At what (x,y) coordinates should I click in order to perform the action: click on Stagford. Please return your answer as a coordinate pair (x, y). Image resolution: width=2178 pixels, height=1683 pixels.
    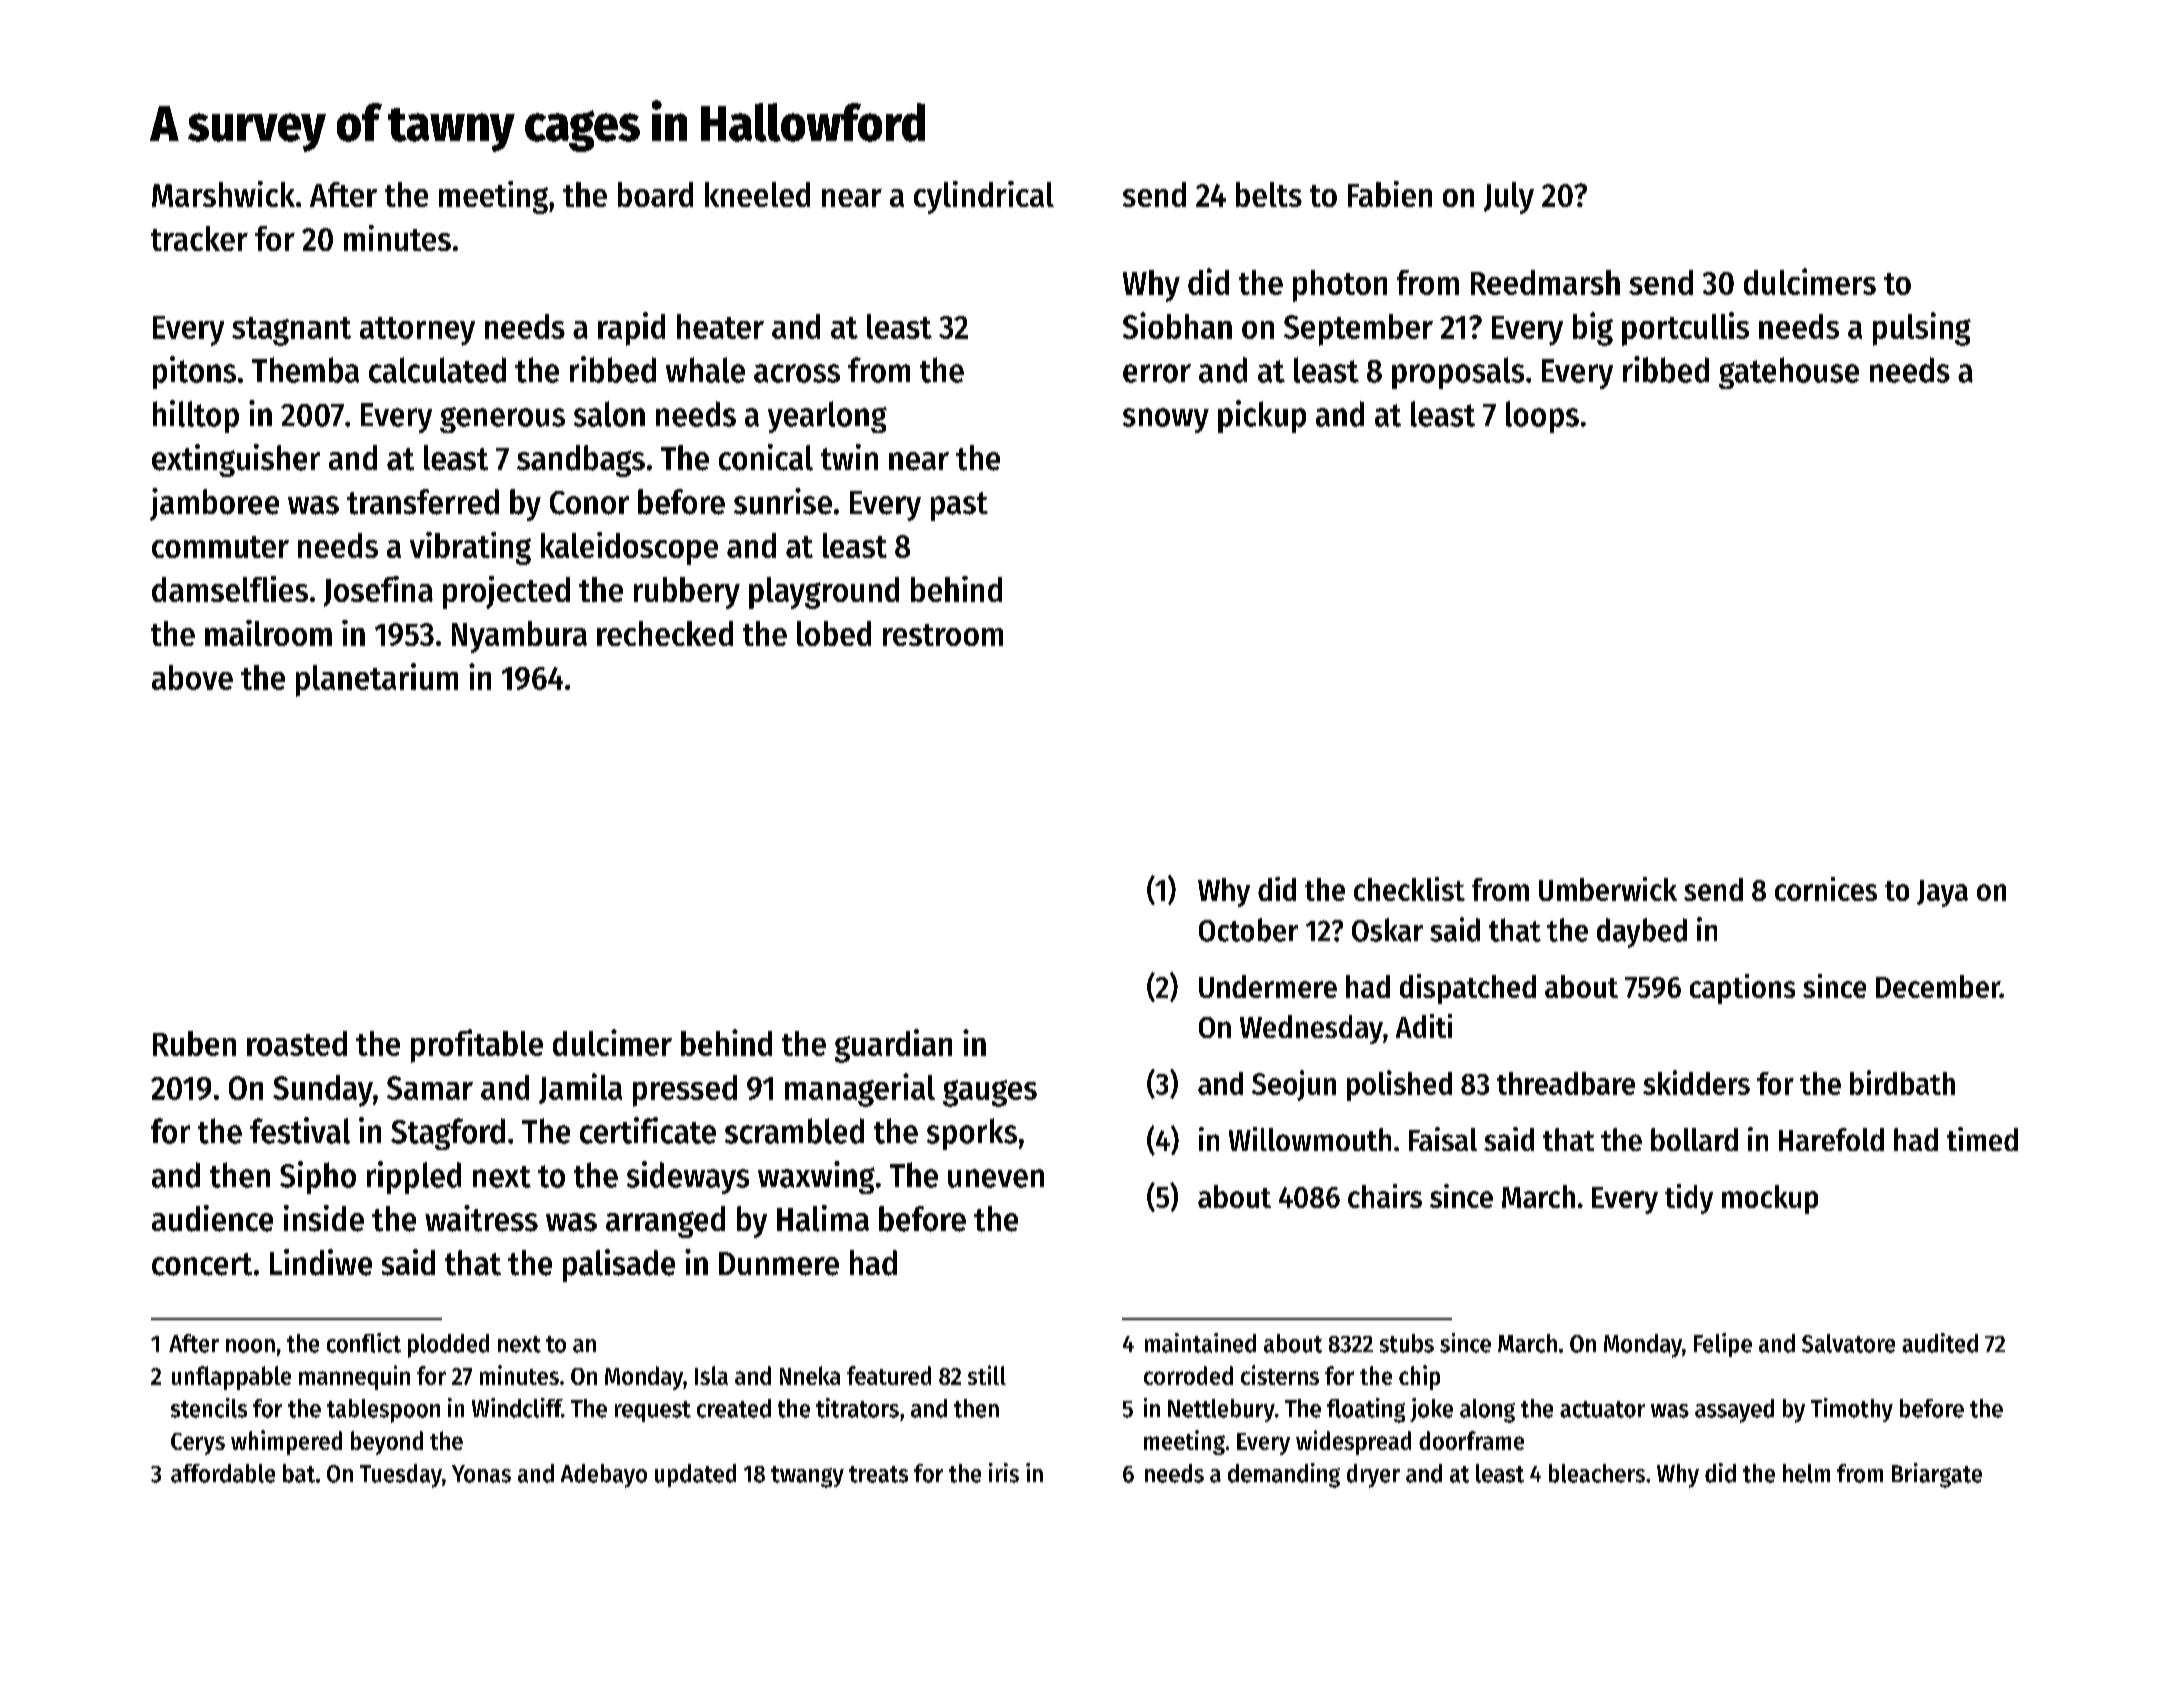
    Looking at the image, I should click on (448, 1134).
